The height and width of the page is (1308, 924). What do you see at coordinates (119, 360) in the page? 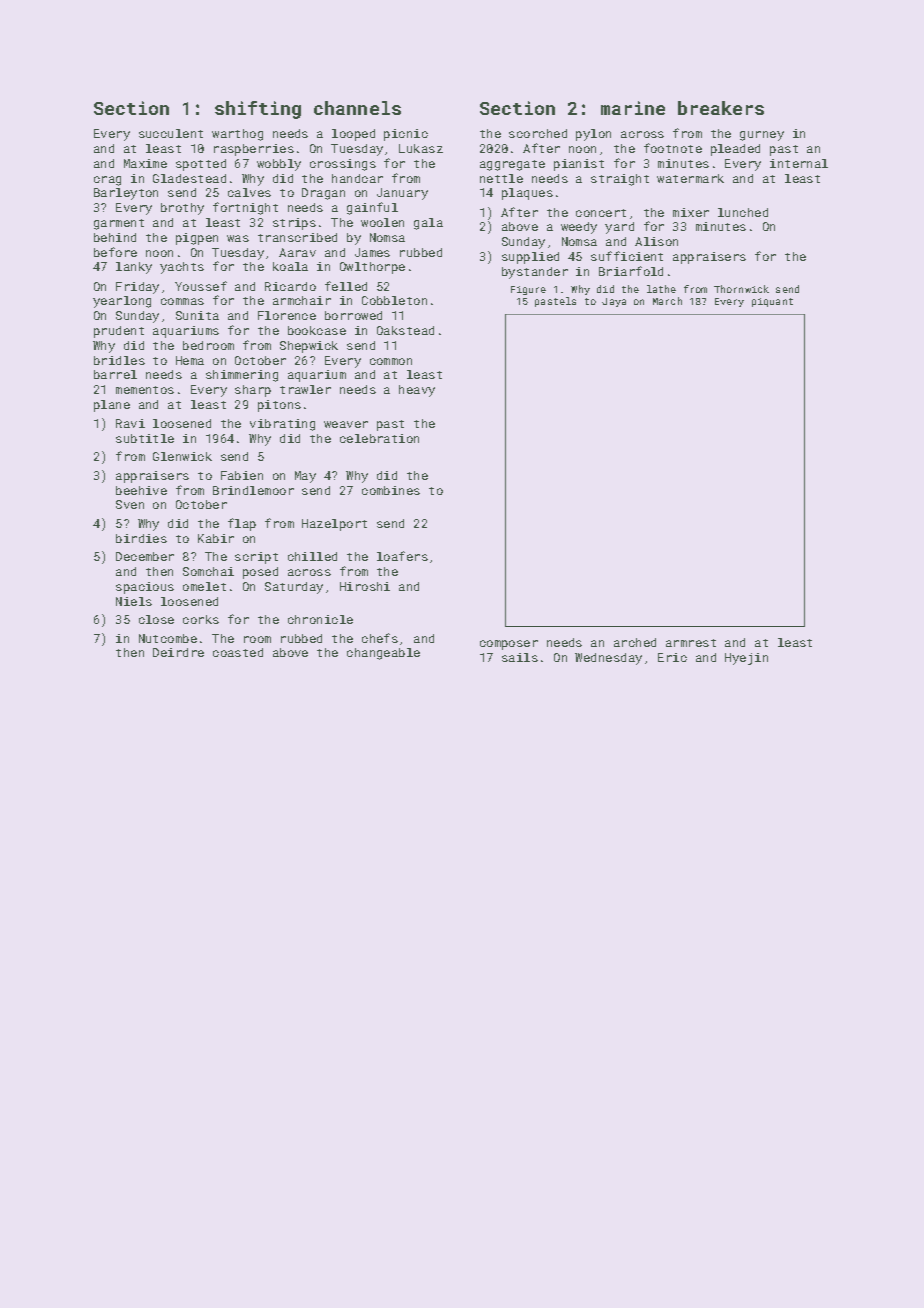
I see `bridles` at bounding box center [119, 360].
